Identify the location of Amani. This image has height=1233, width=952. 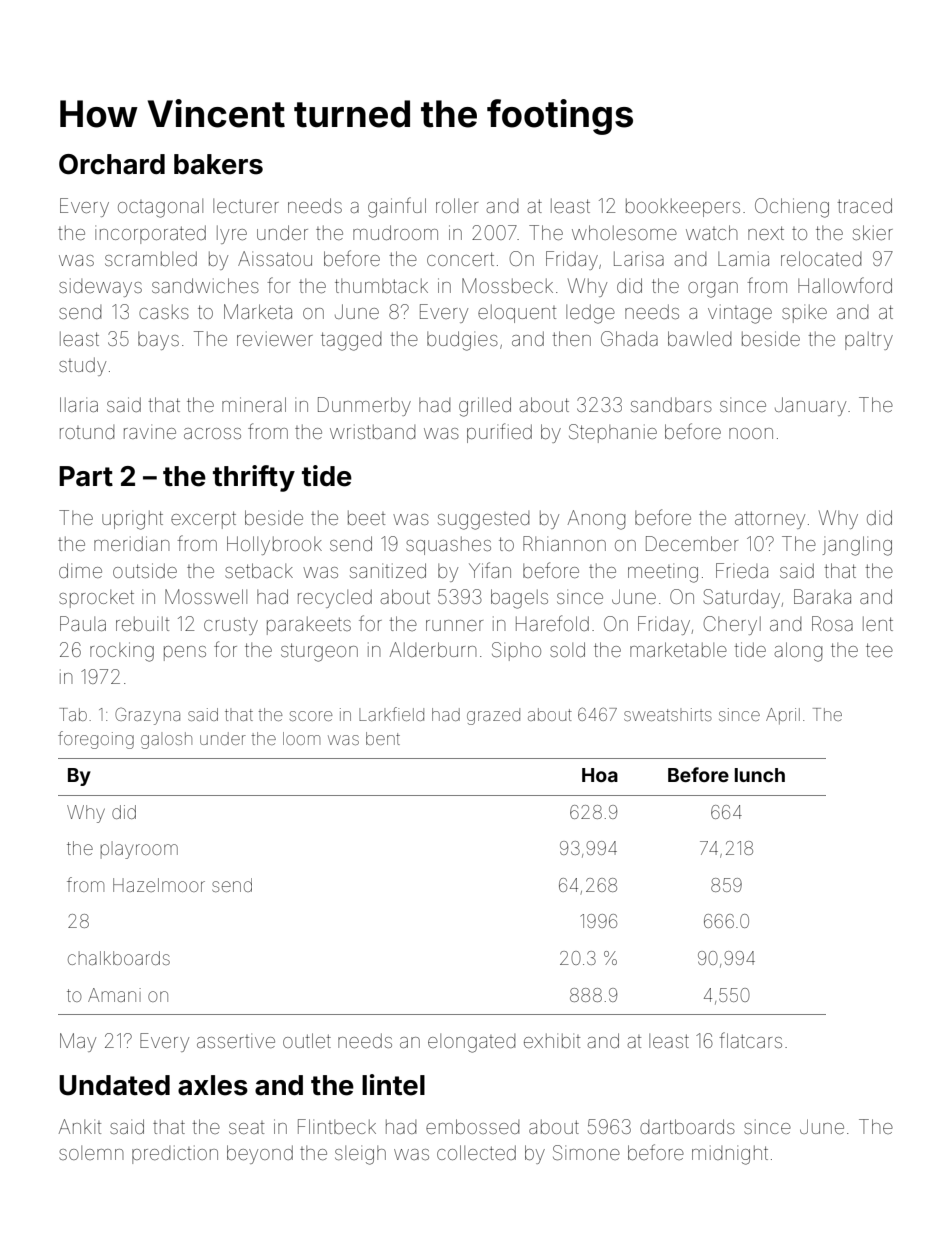
(114, 995).
